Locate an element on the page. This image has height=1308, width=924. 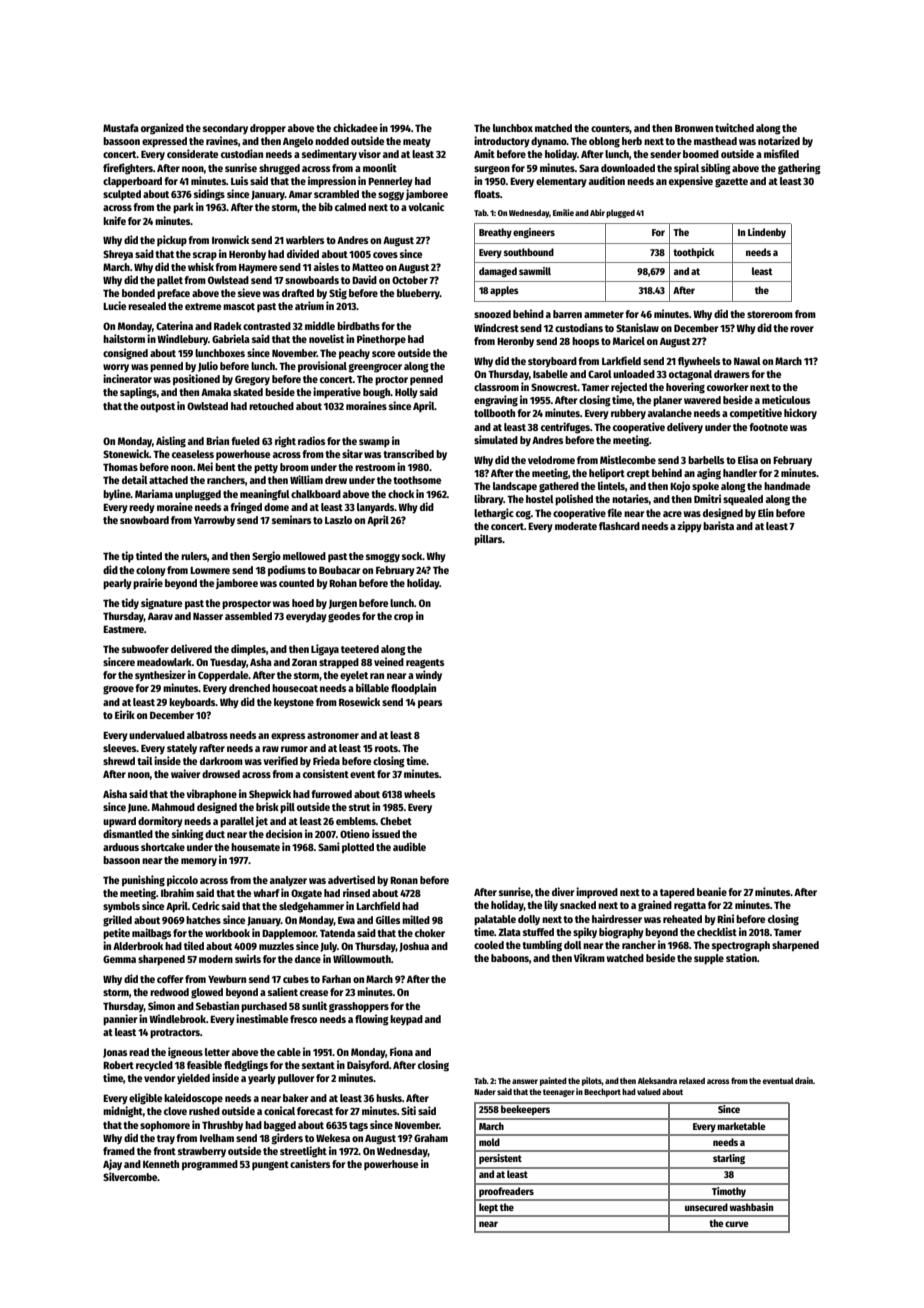
Rohan is located at coordinates (343, 583).
